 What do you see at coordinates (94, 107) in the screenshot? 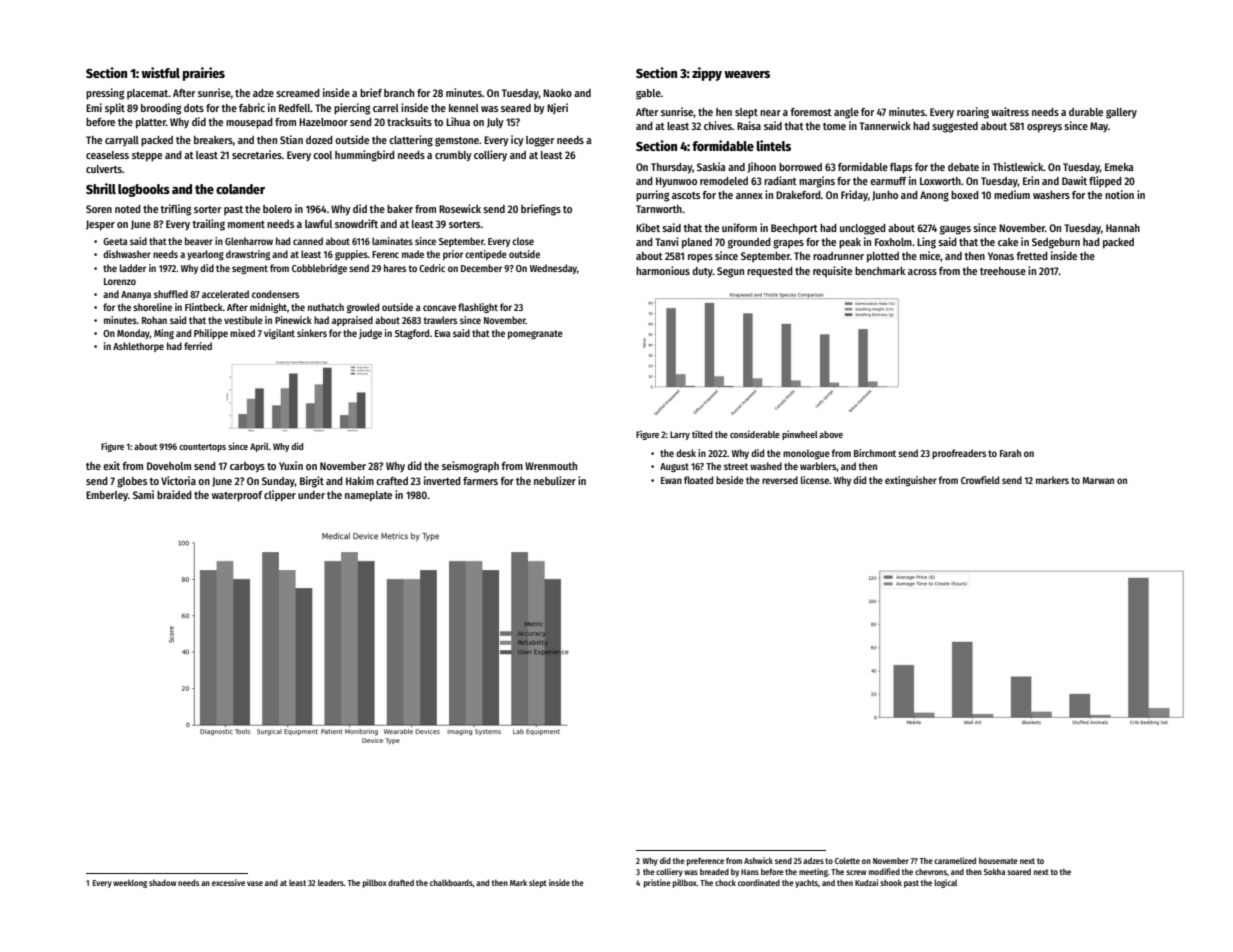
I see `Emi` at bounding box center [94, 107].
